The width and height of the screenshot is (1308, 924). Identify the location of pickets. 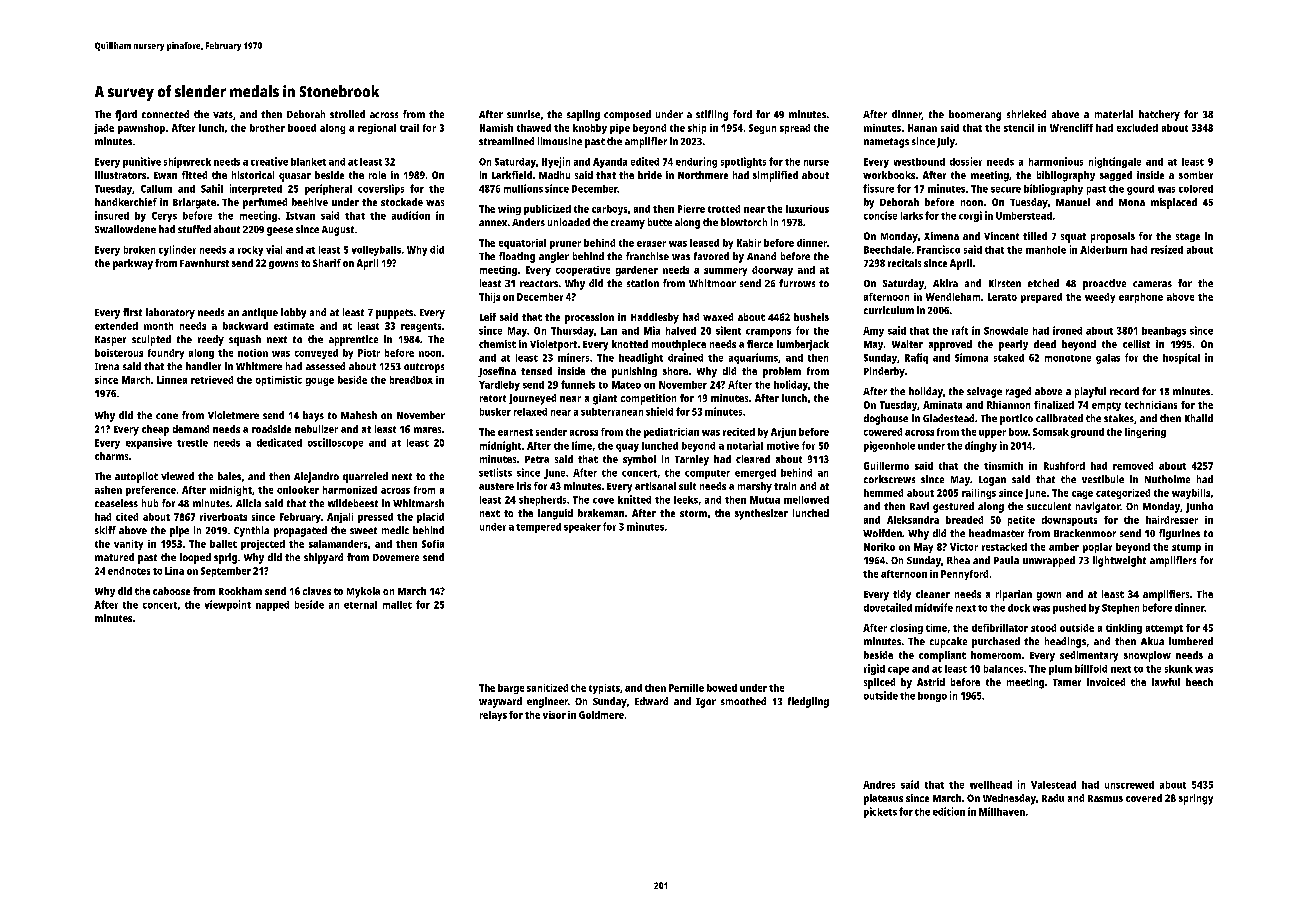
(880, 812).
